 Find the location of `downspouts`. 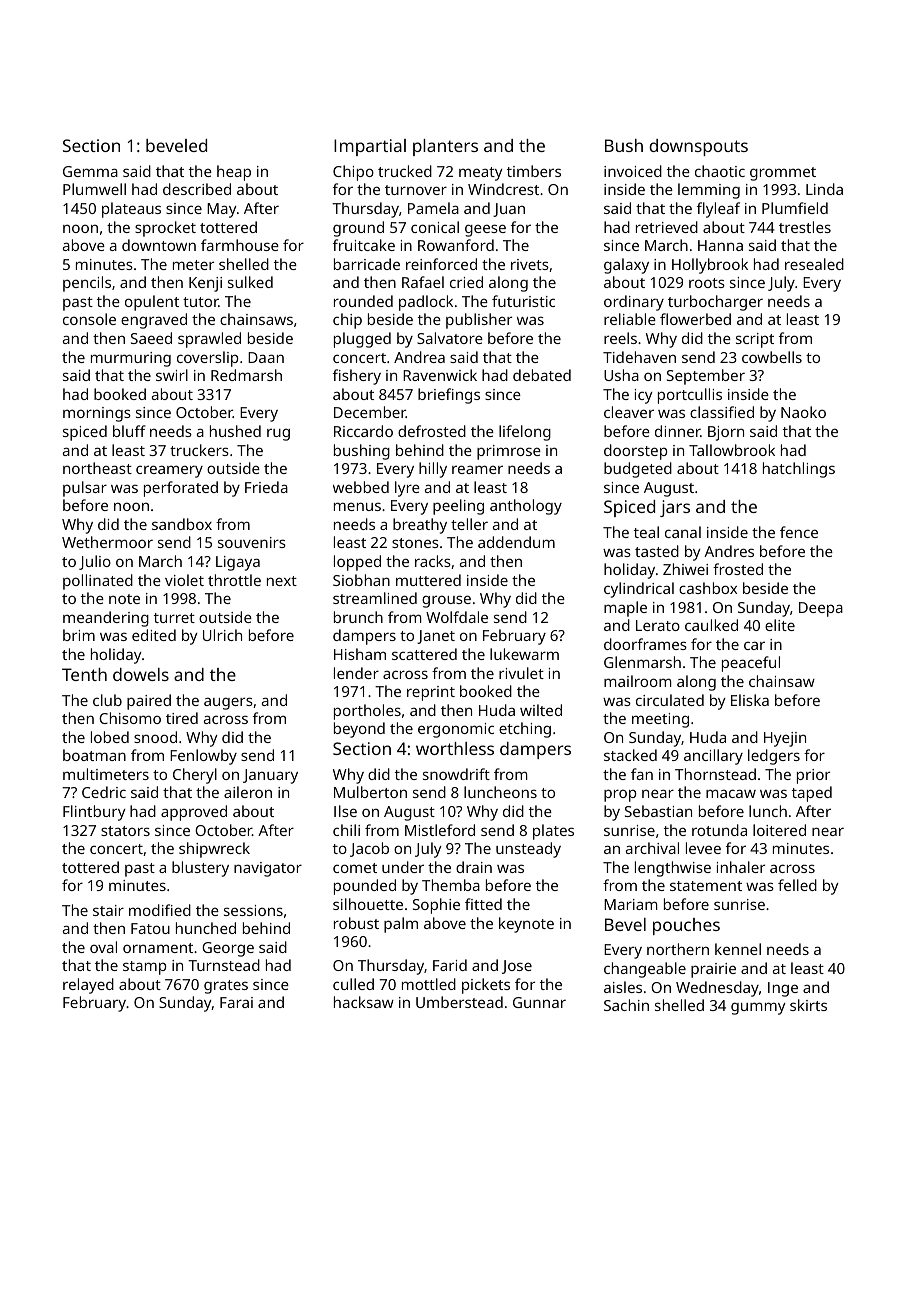

downspouts is located at coordinates (698, 147).
